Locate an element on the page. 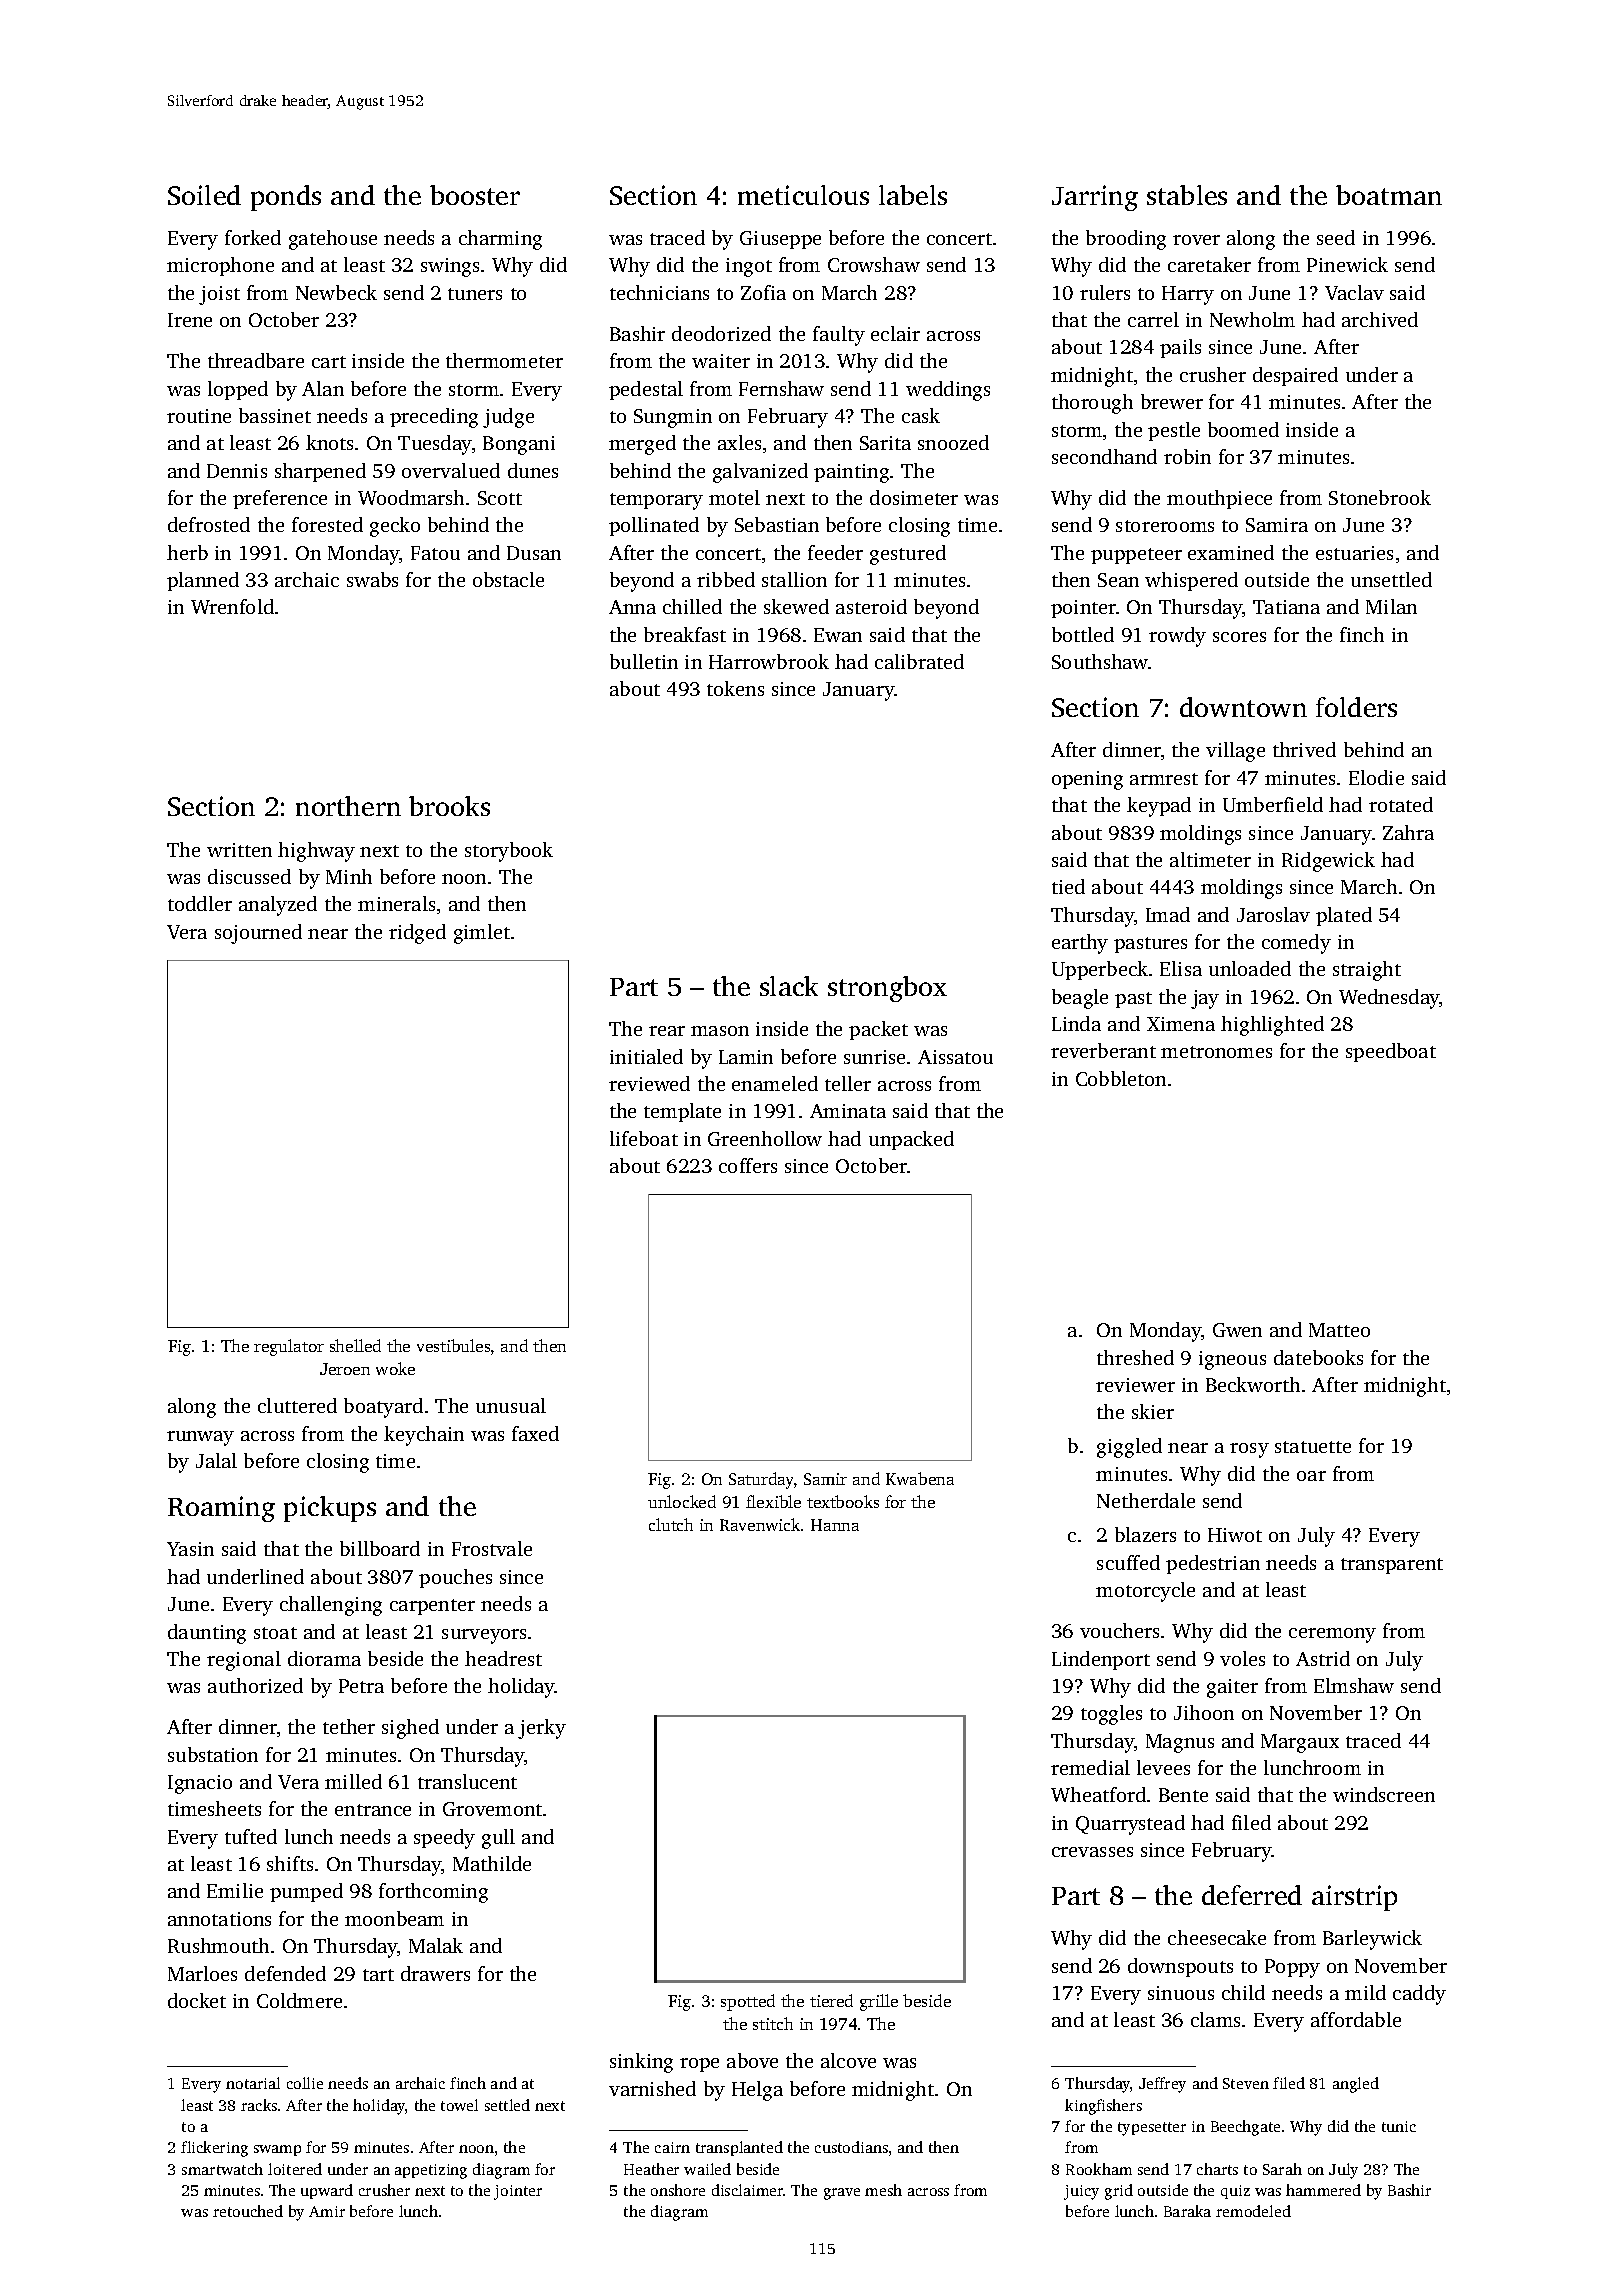 This image has height=2292, width=1620. brooks is located at coordinates (449, 806).
